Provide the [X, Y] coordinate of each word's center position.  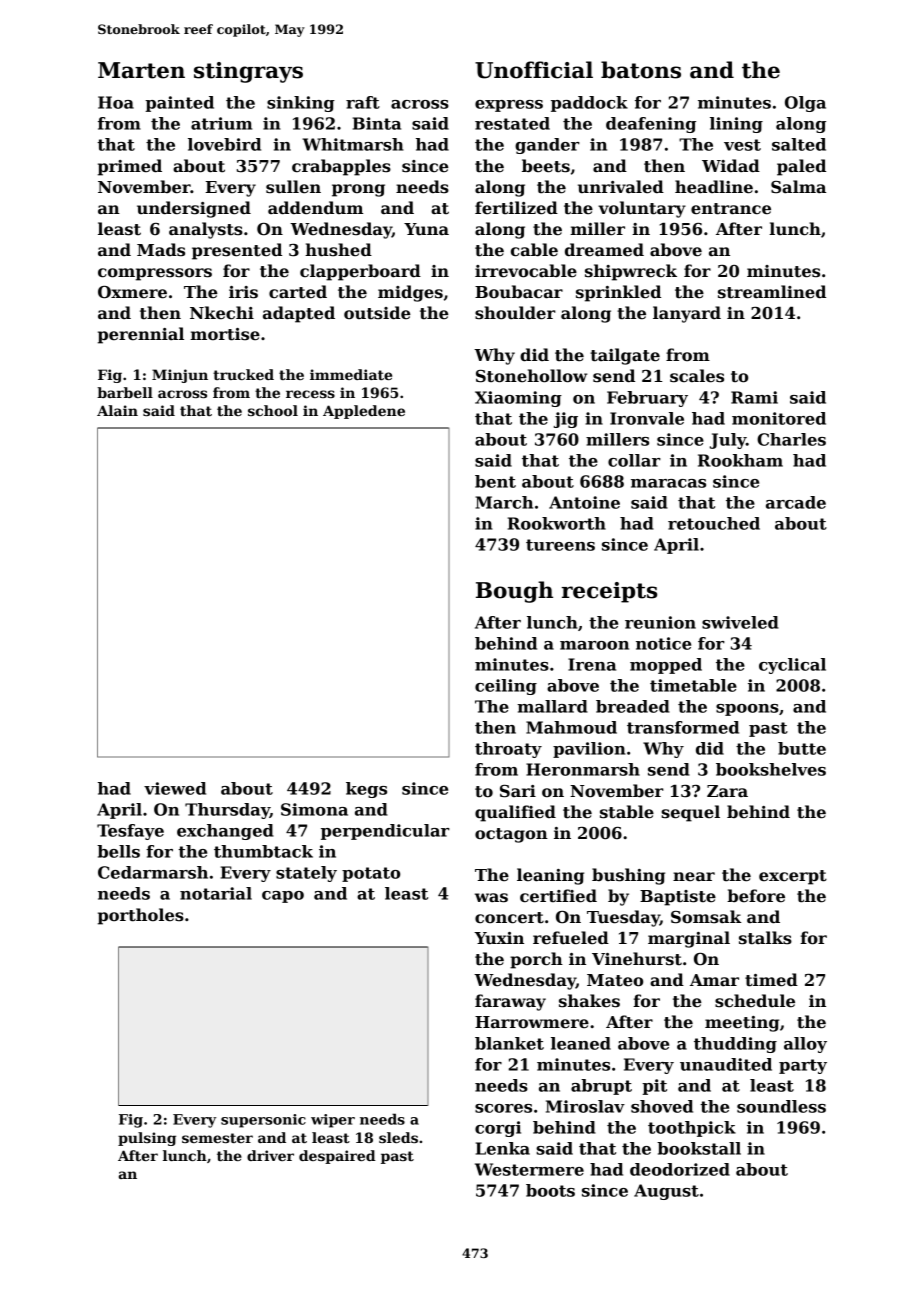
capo [283, 897]
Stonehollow [531, 376]
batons [641, 70]
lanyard [687, 314]
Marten [141, 70]
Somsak [706, 917]
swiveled [740, 622]
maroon [594, 645]
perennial [141, 335]
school [273, 410]
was [491, 898]
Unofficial [534, 70]
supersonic [263, 1121]
